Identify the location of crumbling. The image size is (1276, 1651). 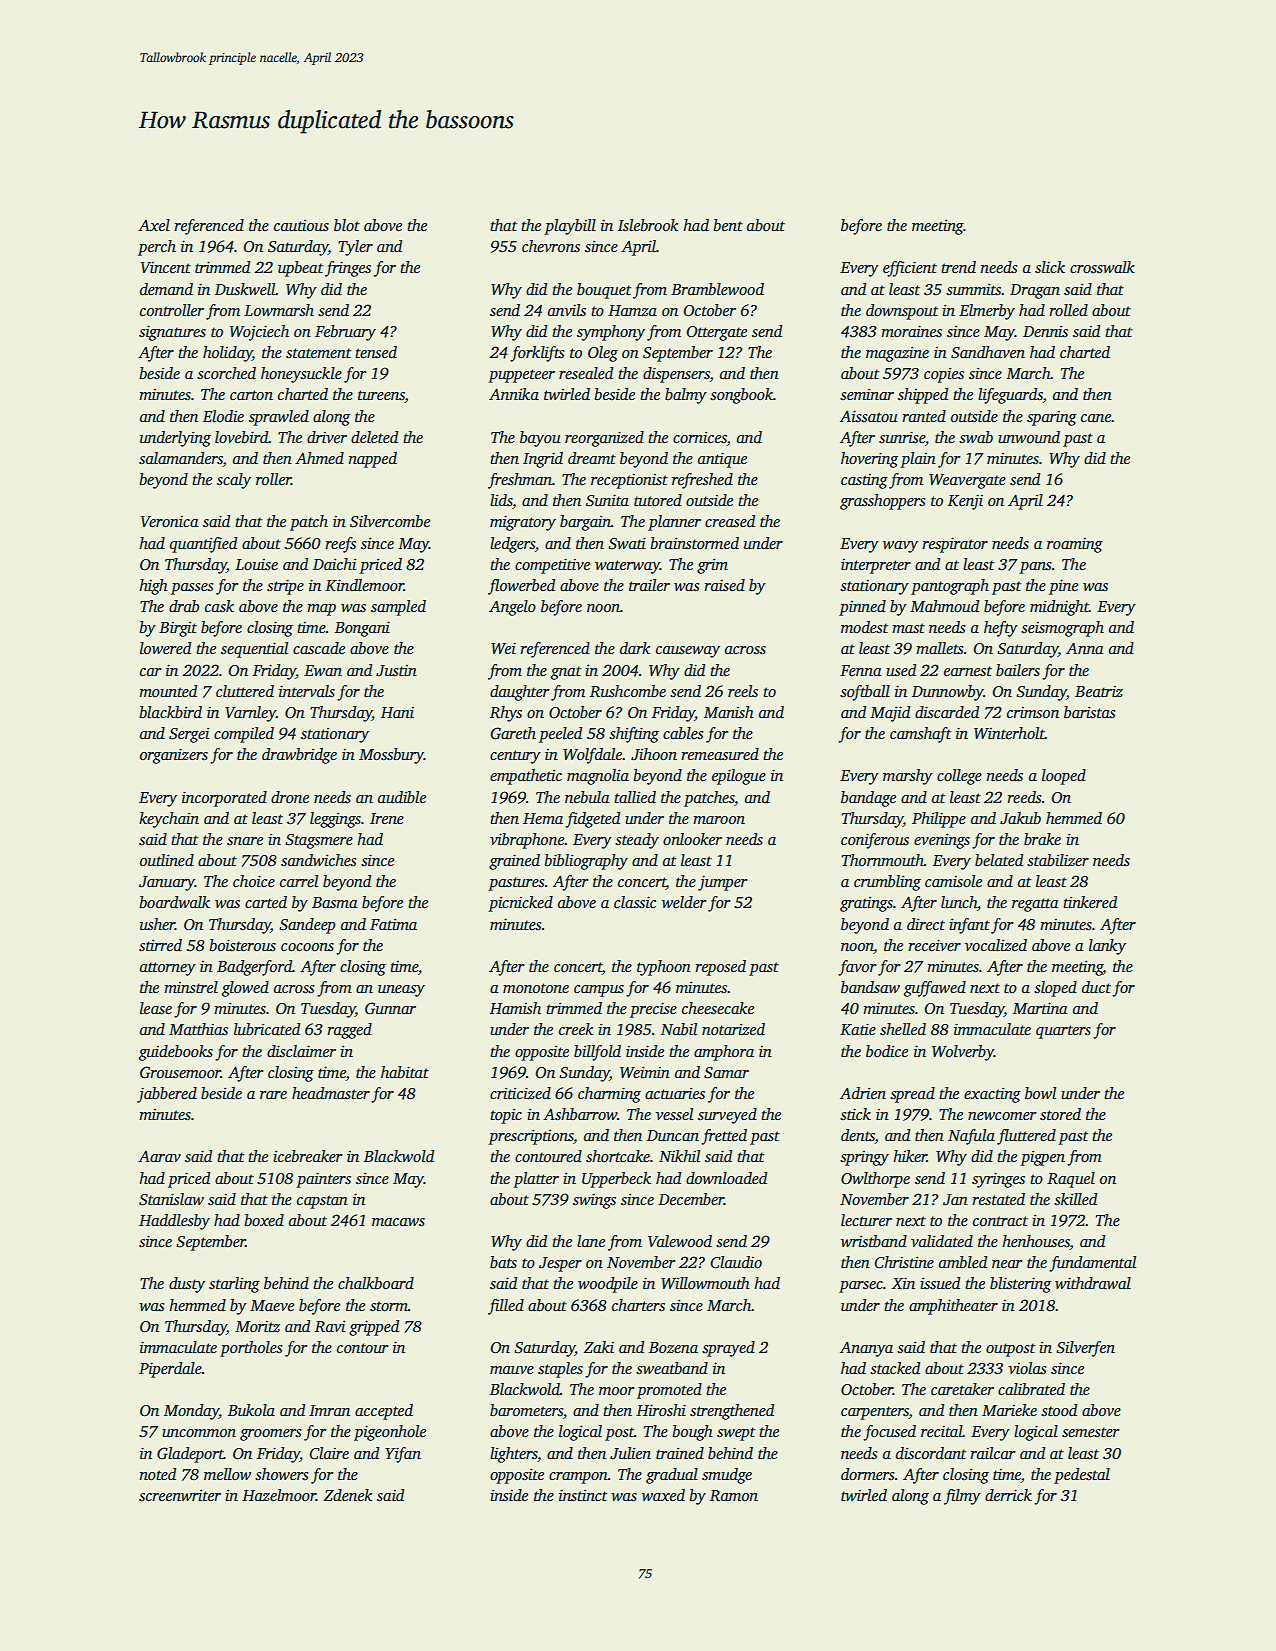
(887, 883).
